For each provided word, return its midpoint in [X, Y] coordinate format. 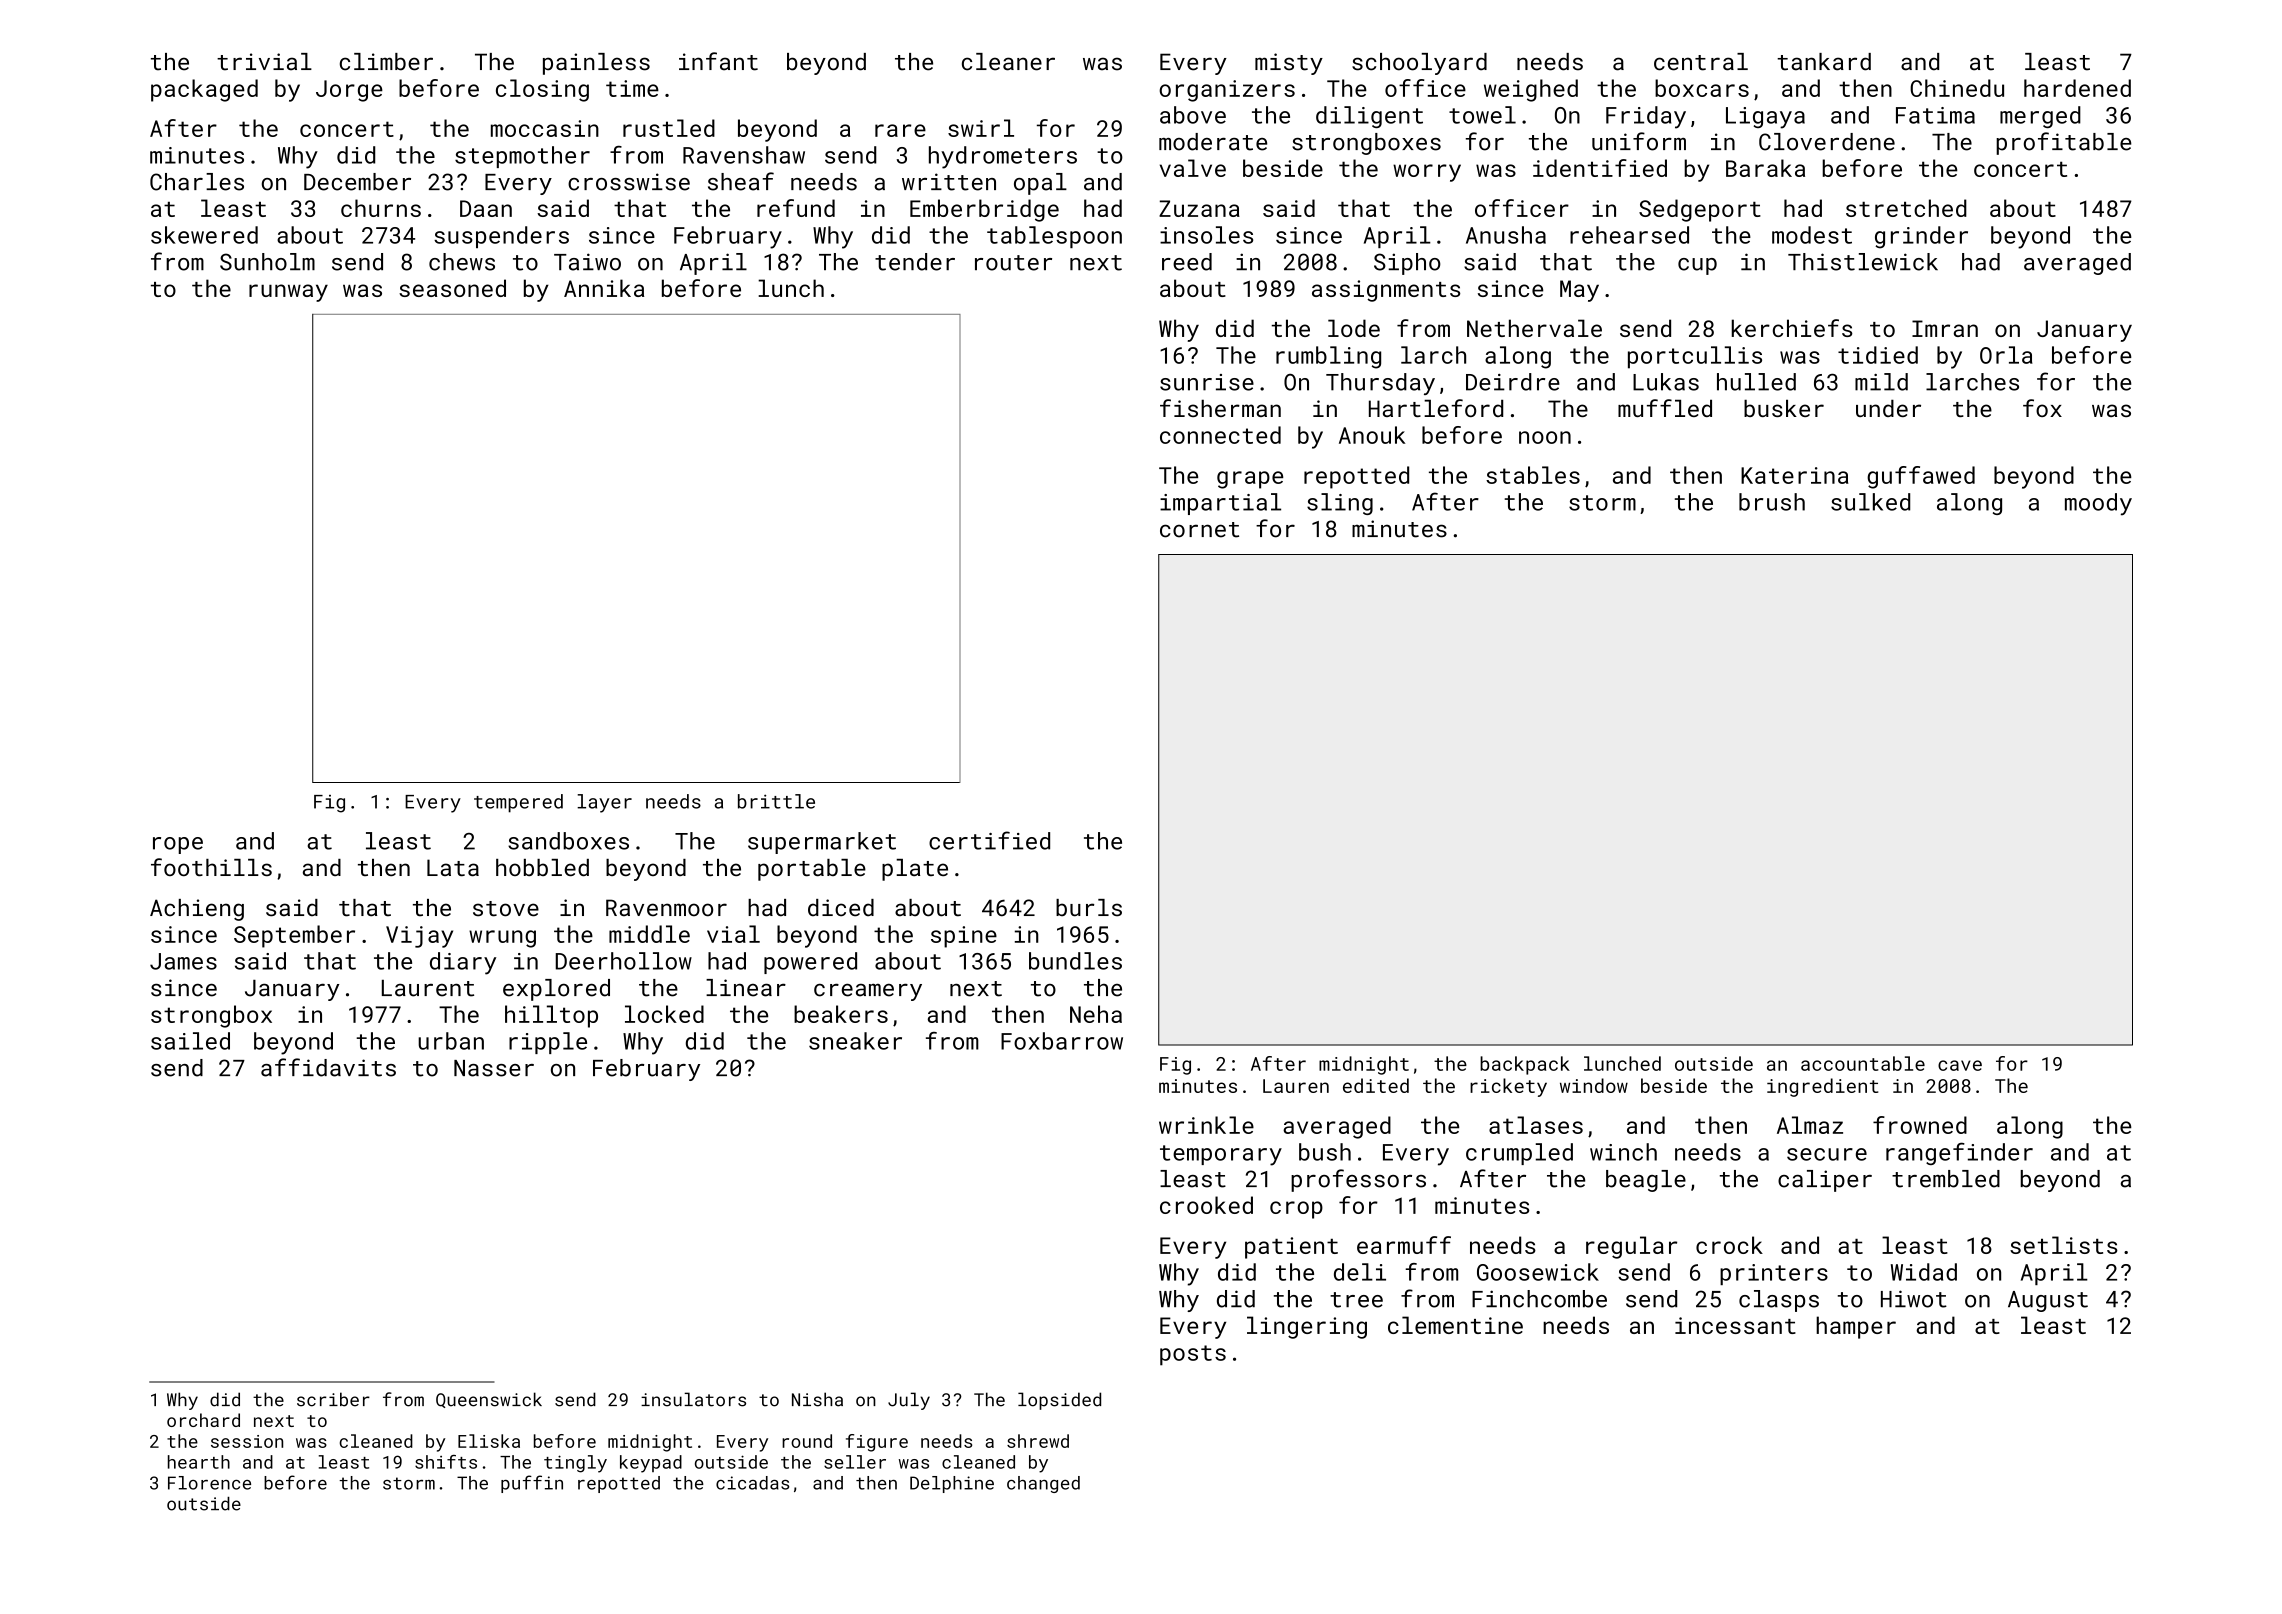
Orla [2006, 355]
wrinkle [1206, 1125]
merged [2040, 117]
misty [1289, 64]
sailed [190, 1041]
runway [288, 293]
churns [381, 208]
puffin [532, 1484]
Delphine [952, 1484]
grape [1250, 480]
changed [1043, 1484]
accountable [1863, 1063]
